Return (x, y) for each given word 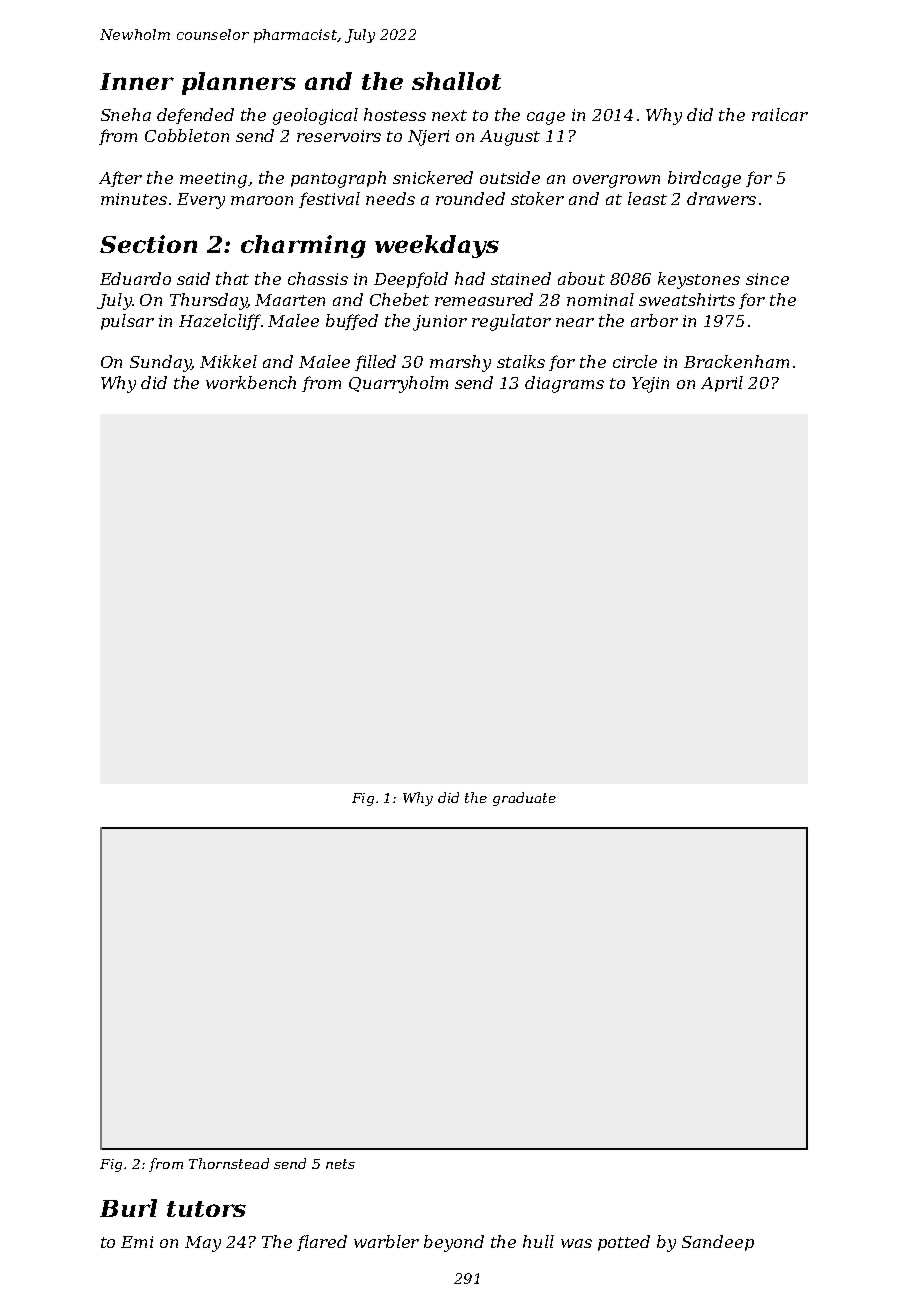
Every (201, 201)
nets (340, 1164)
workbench (251, 382)
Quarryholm (398, 384)
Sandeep (718, 1243)
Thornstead (229, 1163)
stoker (537, 198)
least (647, 198)
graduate (524, 799)
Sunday (160, 363)
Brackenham (736, 361)
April (722, 384)
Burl (128, 1208)
